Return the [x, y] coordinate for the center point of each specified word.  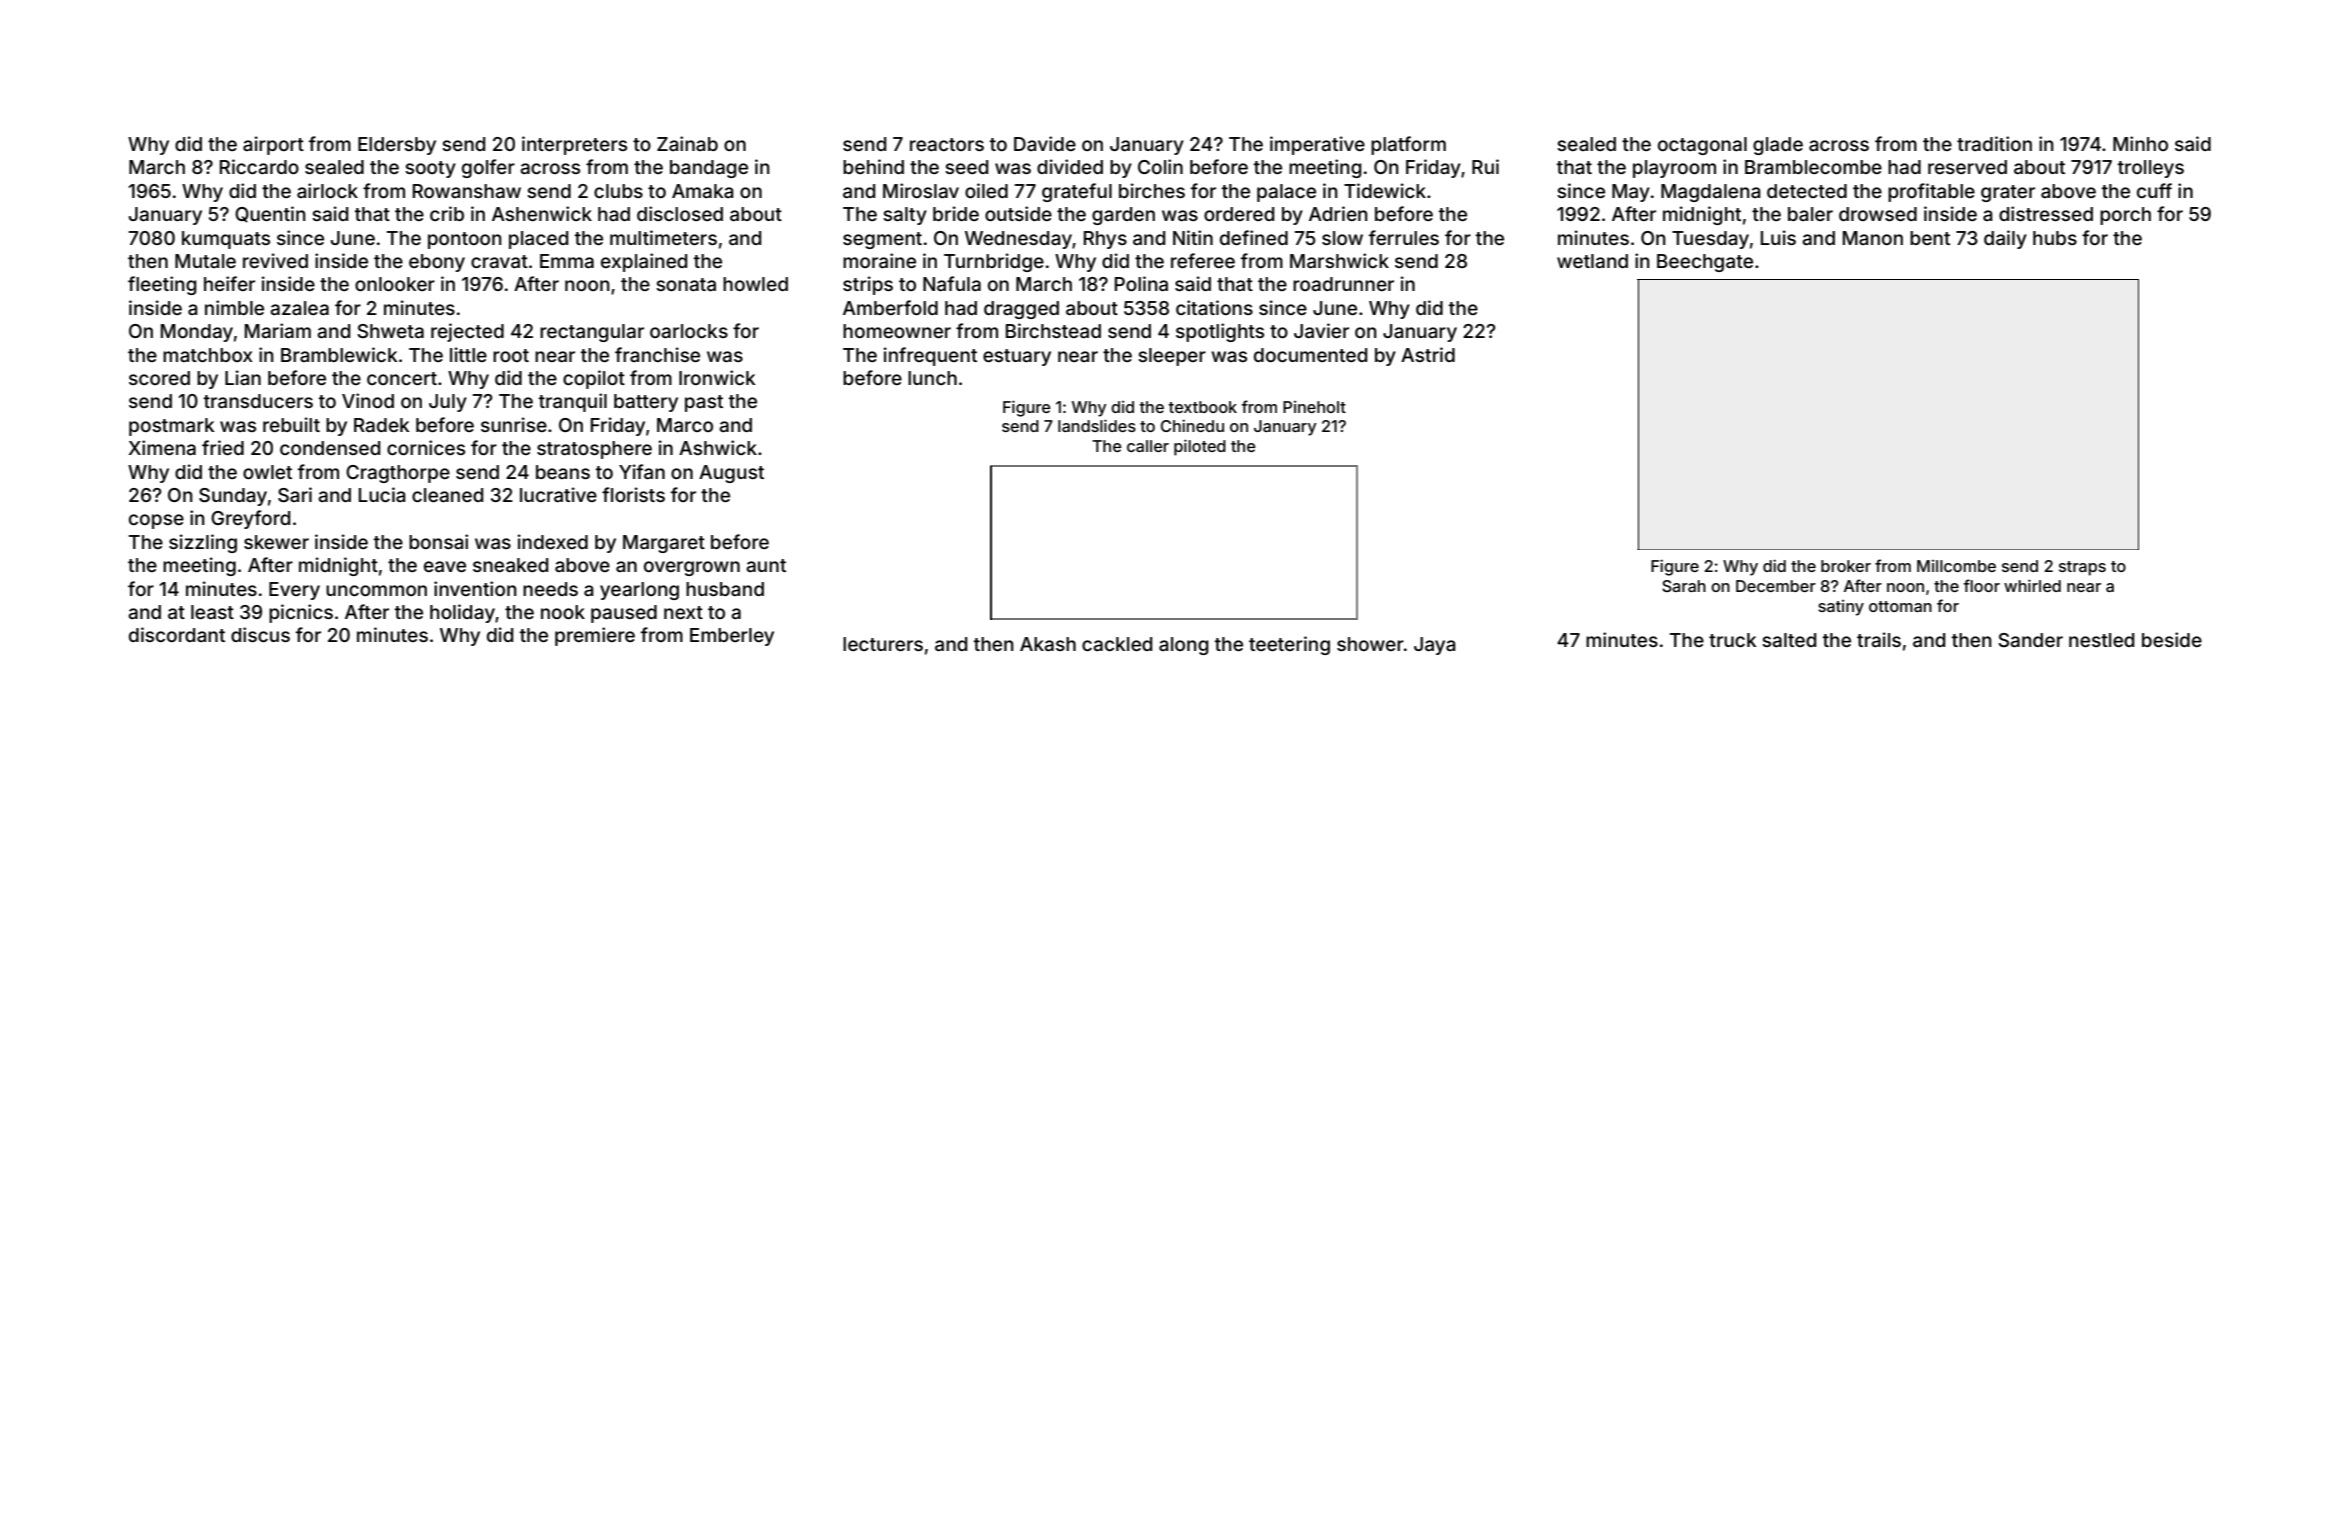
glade [1778, 146]
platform [1408, 145]
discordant [177, 634]
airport [273, 145]
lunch [932, 378]
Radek [382, 425]
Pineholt [1314, 407]
